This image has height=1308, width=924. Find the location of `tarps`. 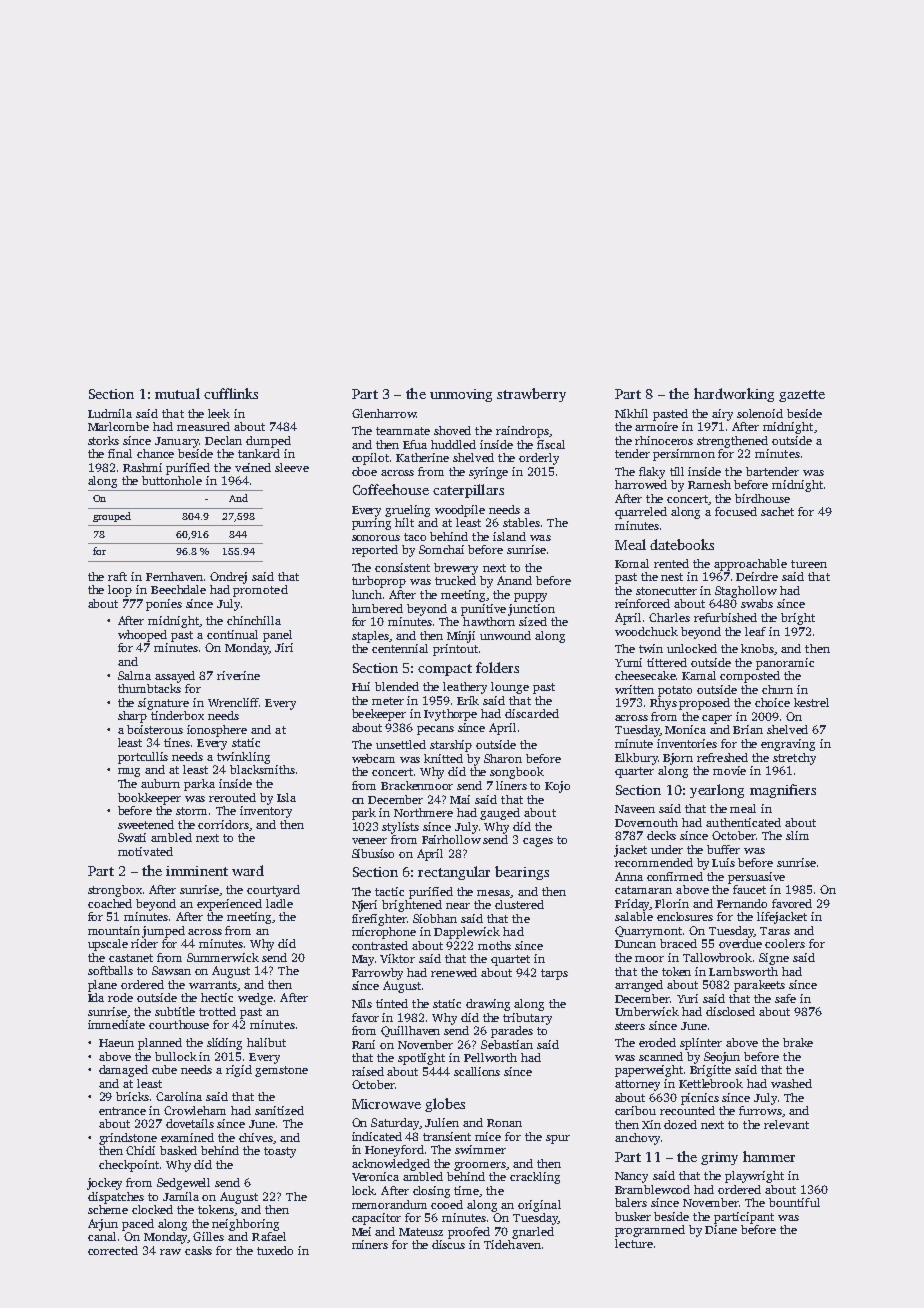

tarps is located at coordinates (554, 974).
